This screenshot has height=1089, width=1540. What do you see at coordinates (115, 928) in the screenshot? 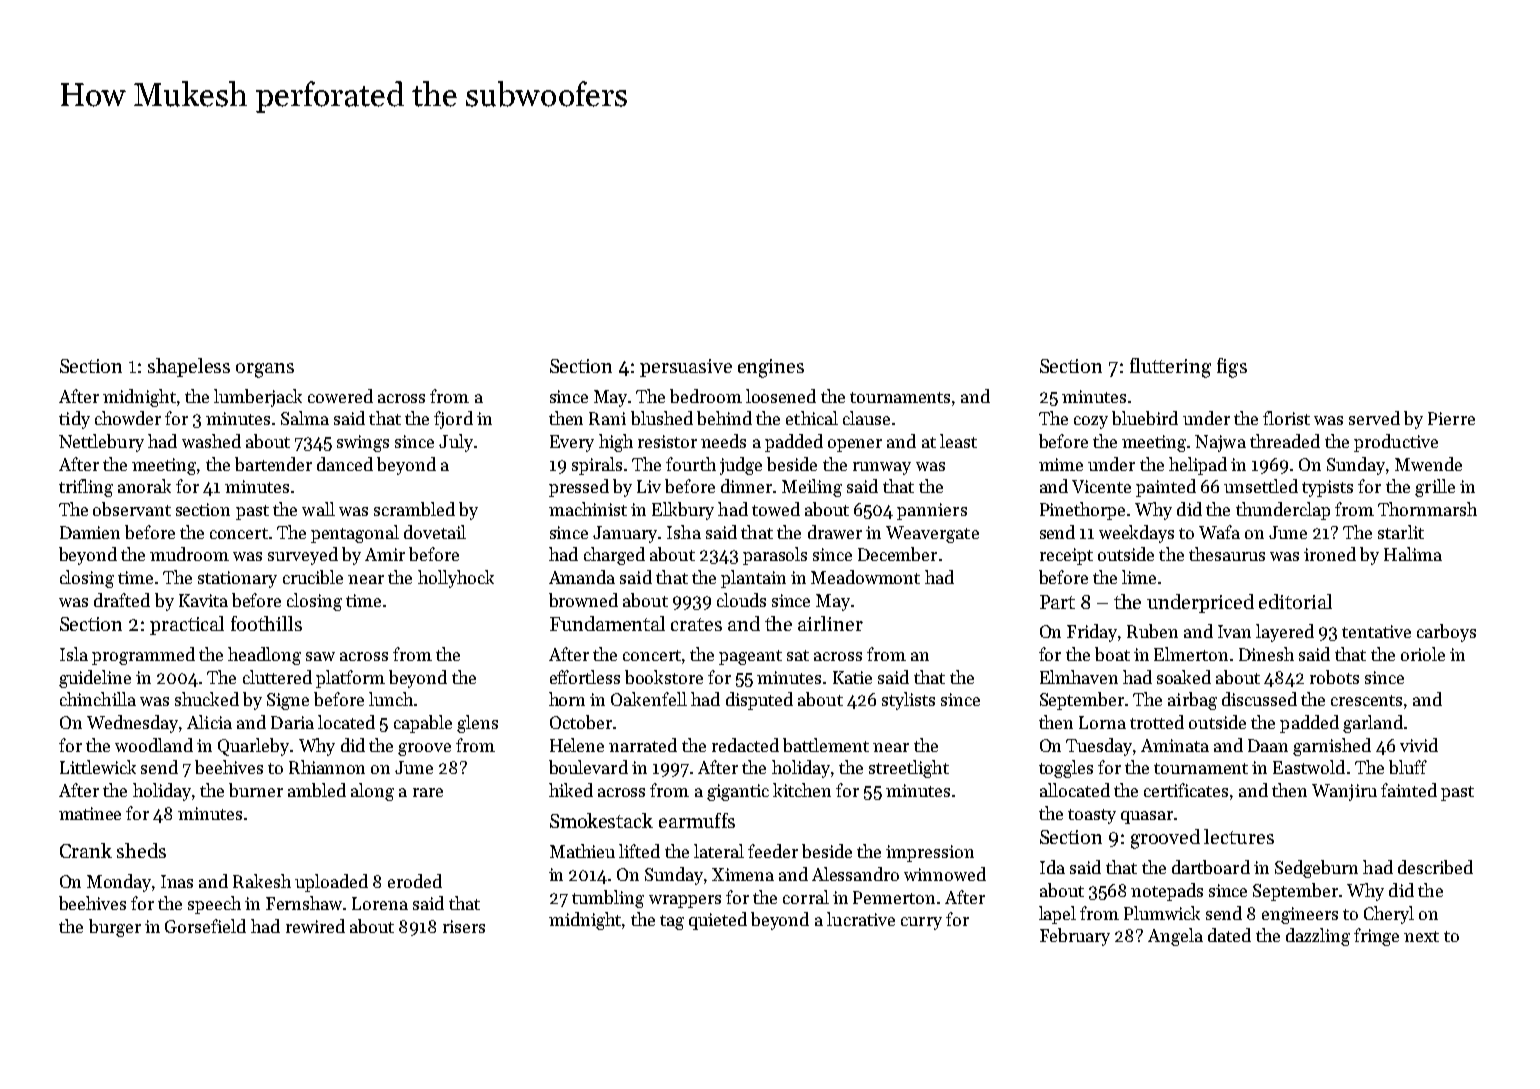
I see `burger` at bounding box center [115, 928].
